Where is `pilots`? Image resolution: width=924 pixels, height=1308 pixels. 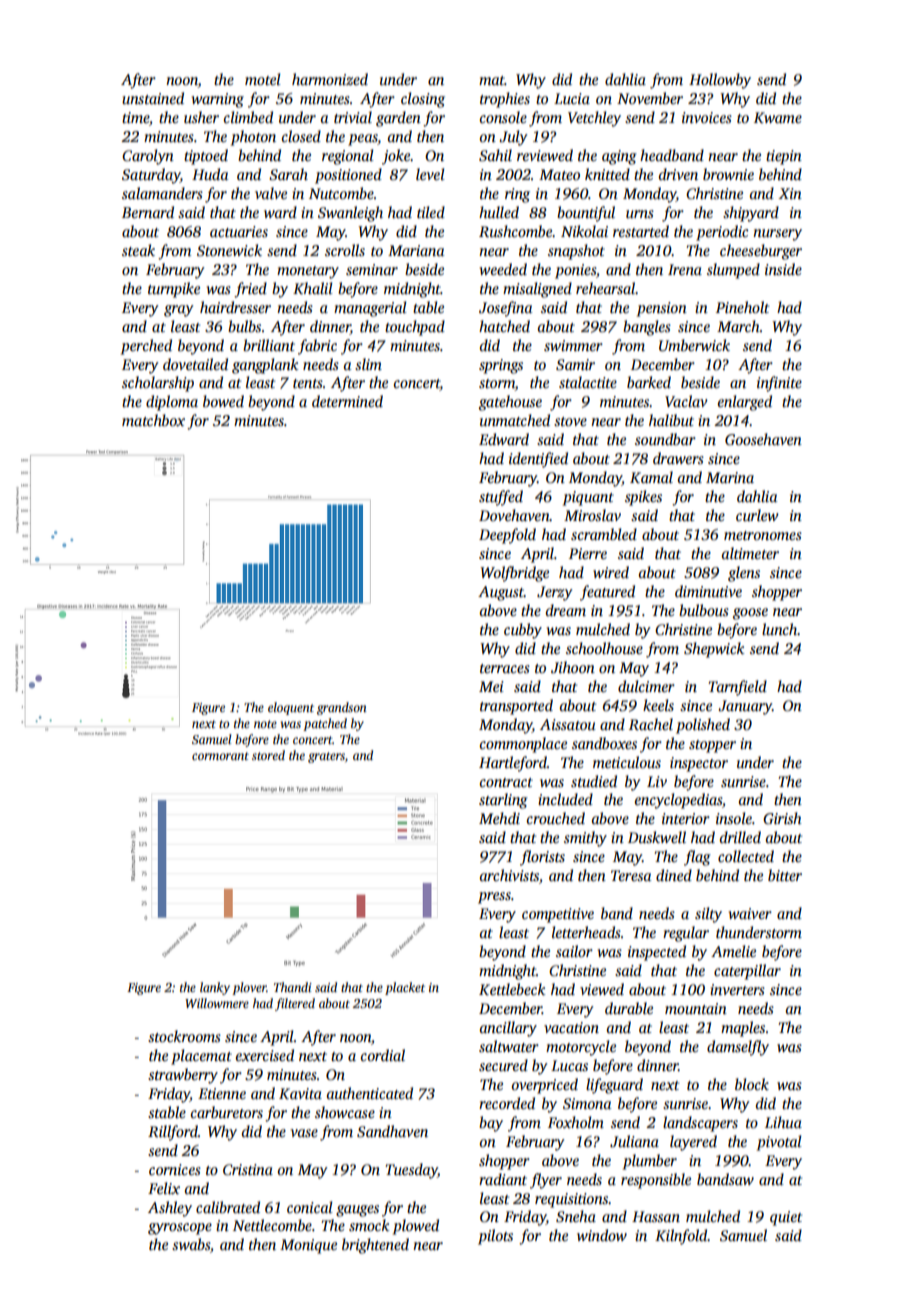
pilots is located at coordinates (495, 1237).
